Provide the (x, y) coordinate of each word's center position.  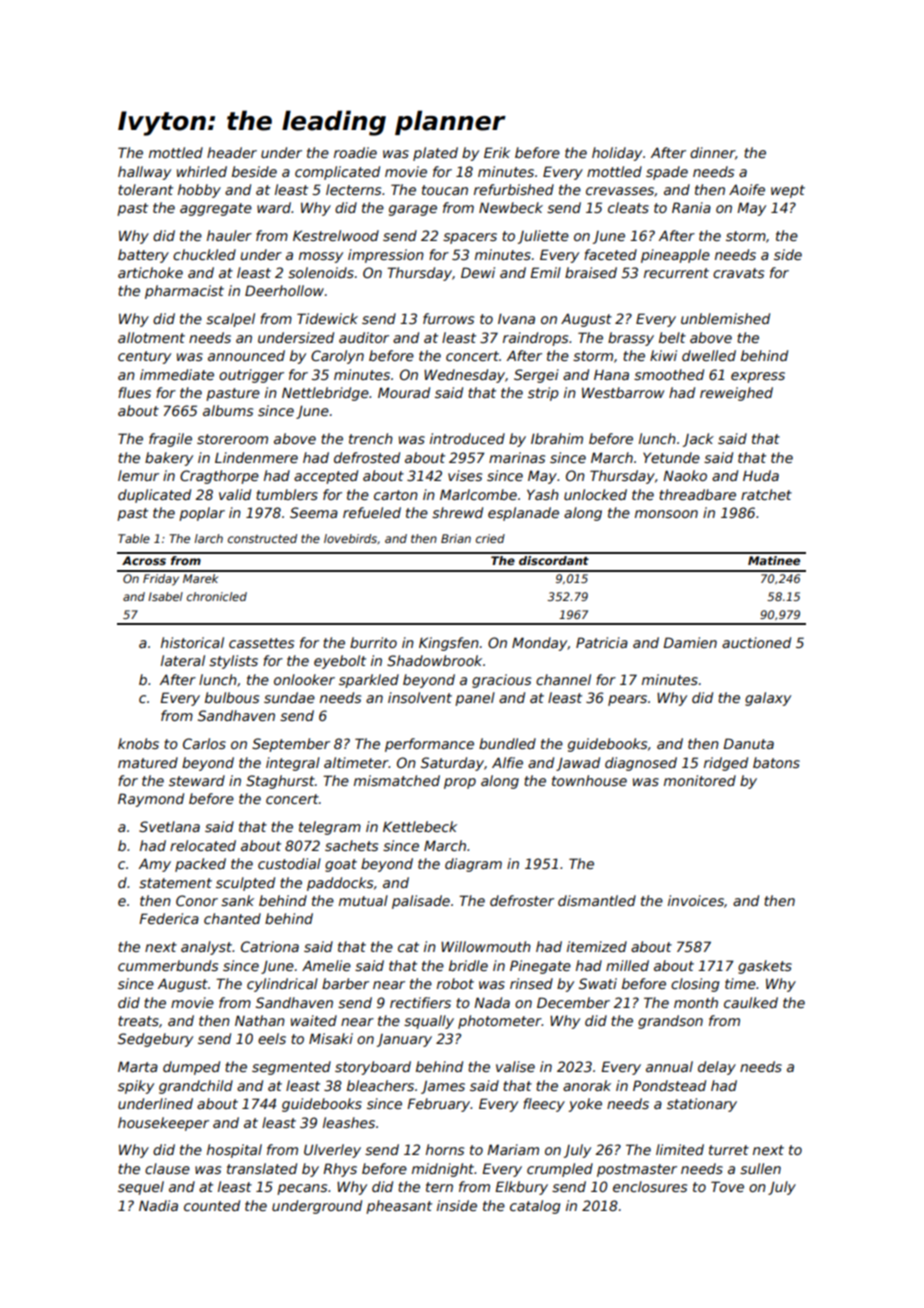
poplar (202, 514)
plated (435, 154)
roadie (355, 152)
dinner (712, 152)
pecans (302, 1189)
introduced (467, 438)
